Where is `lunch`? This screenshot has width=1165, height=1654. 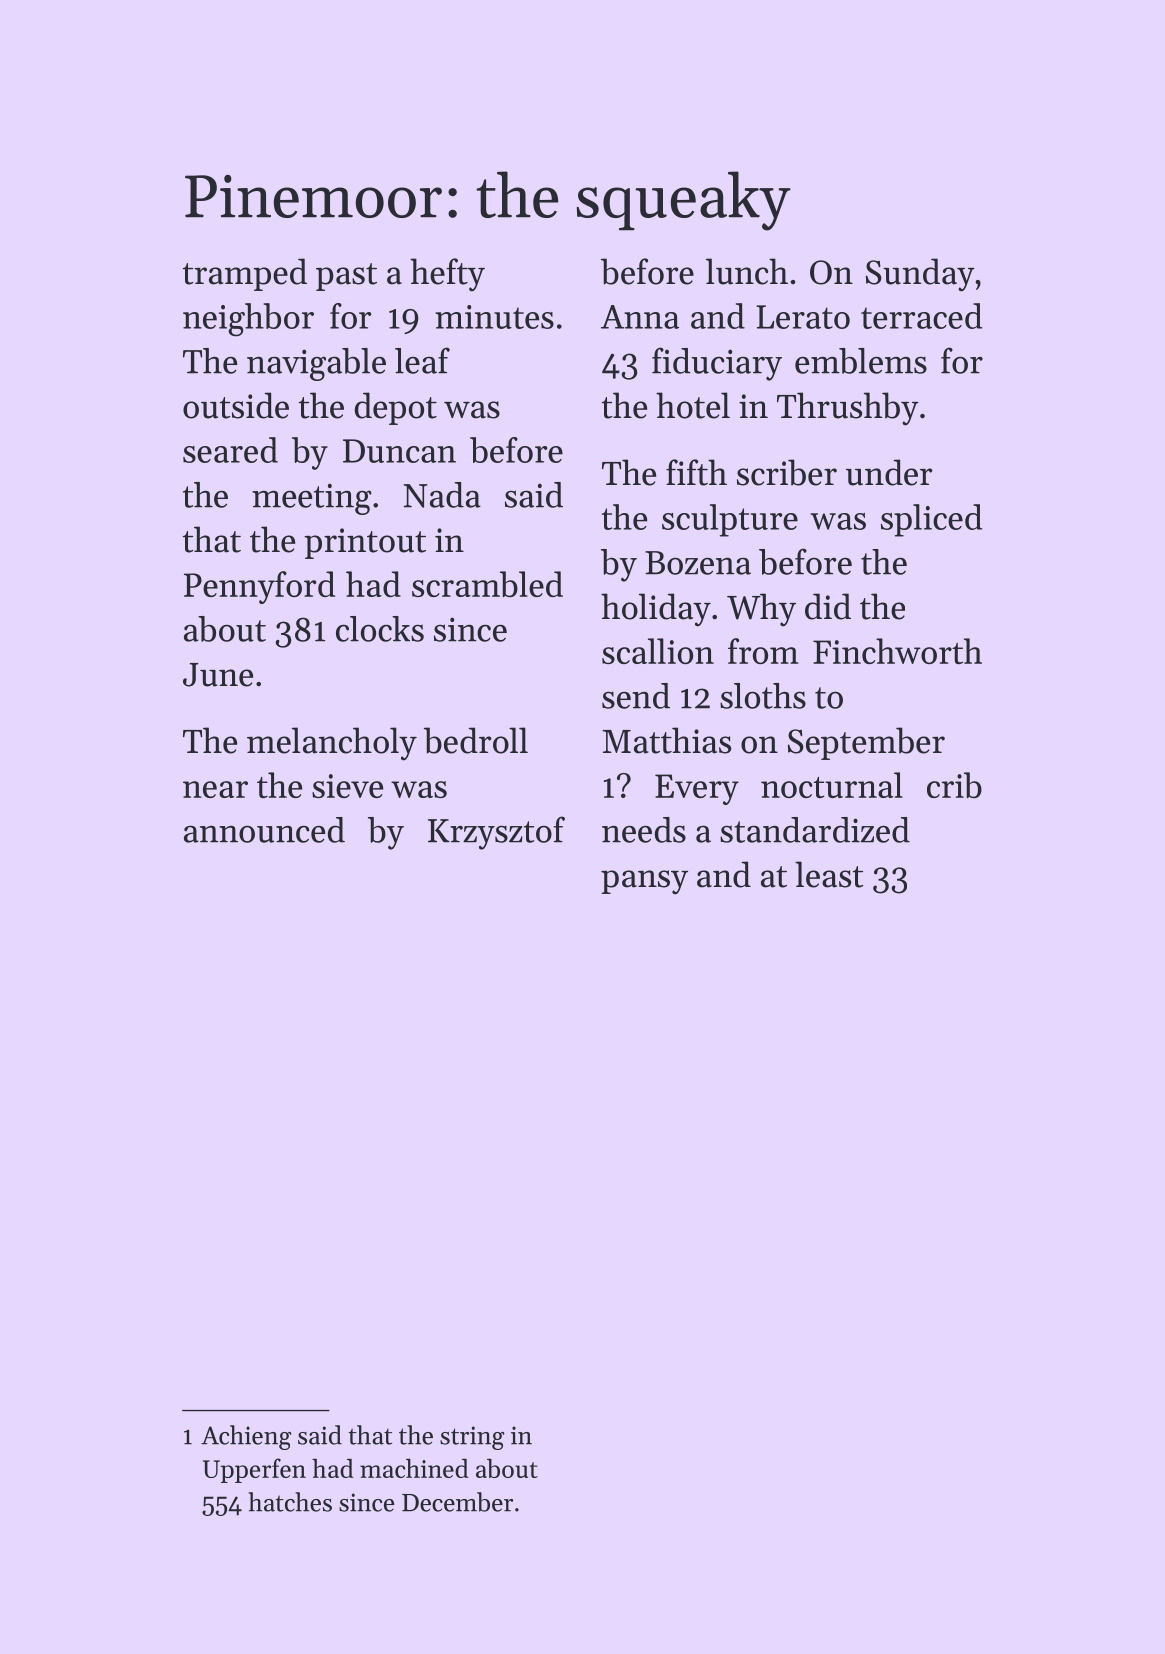 lunch is located at coordinates (747, 271).
